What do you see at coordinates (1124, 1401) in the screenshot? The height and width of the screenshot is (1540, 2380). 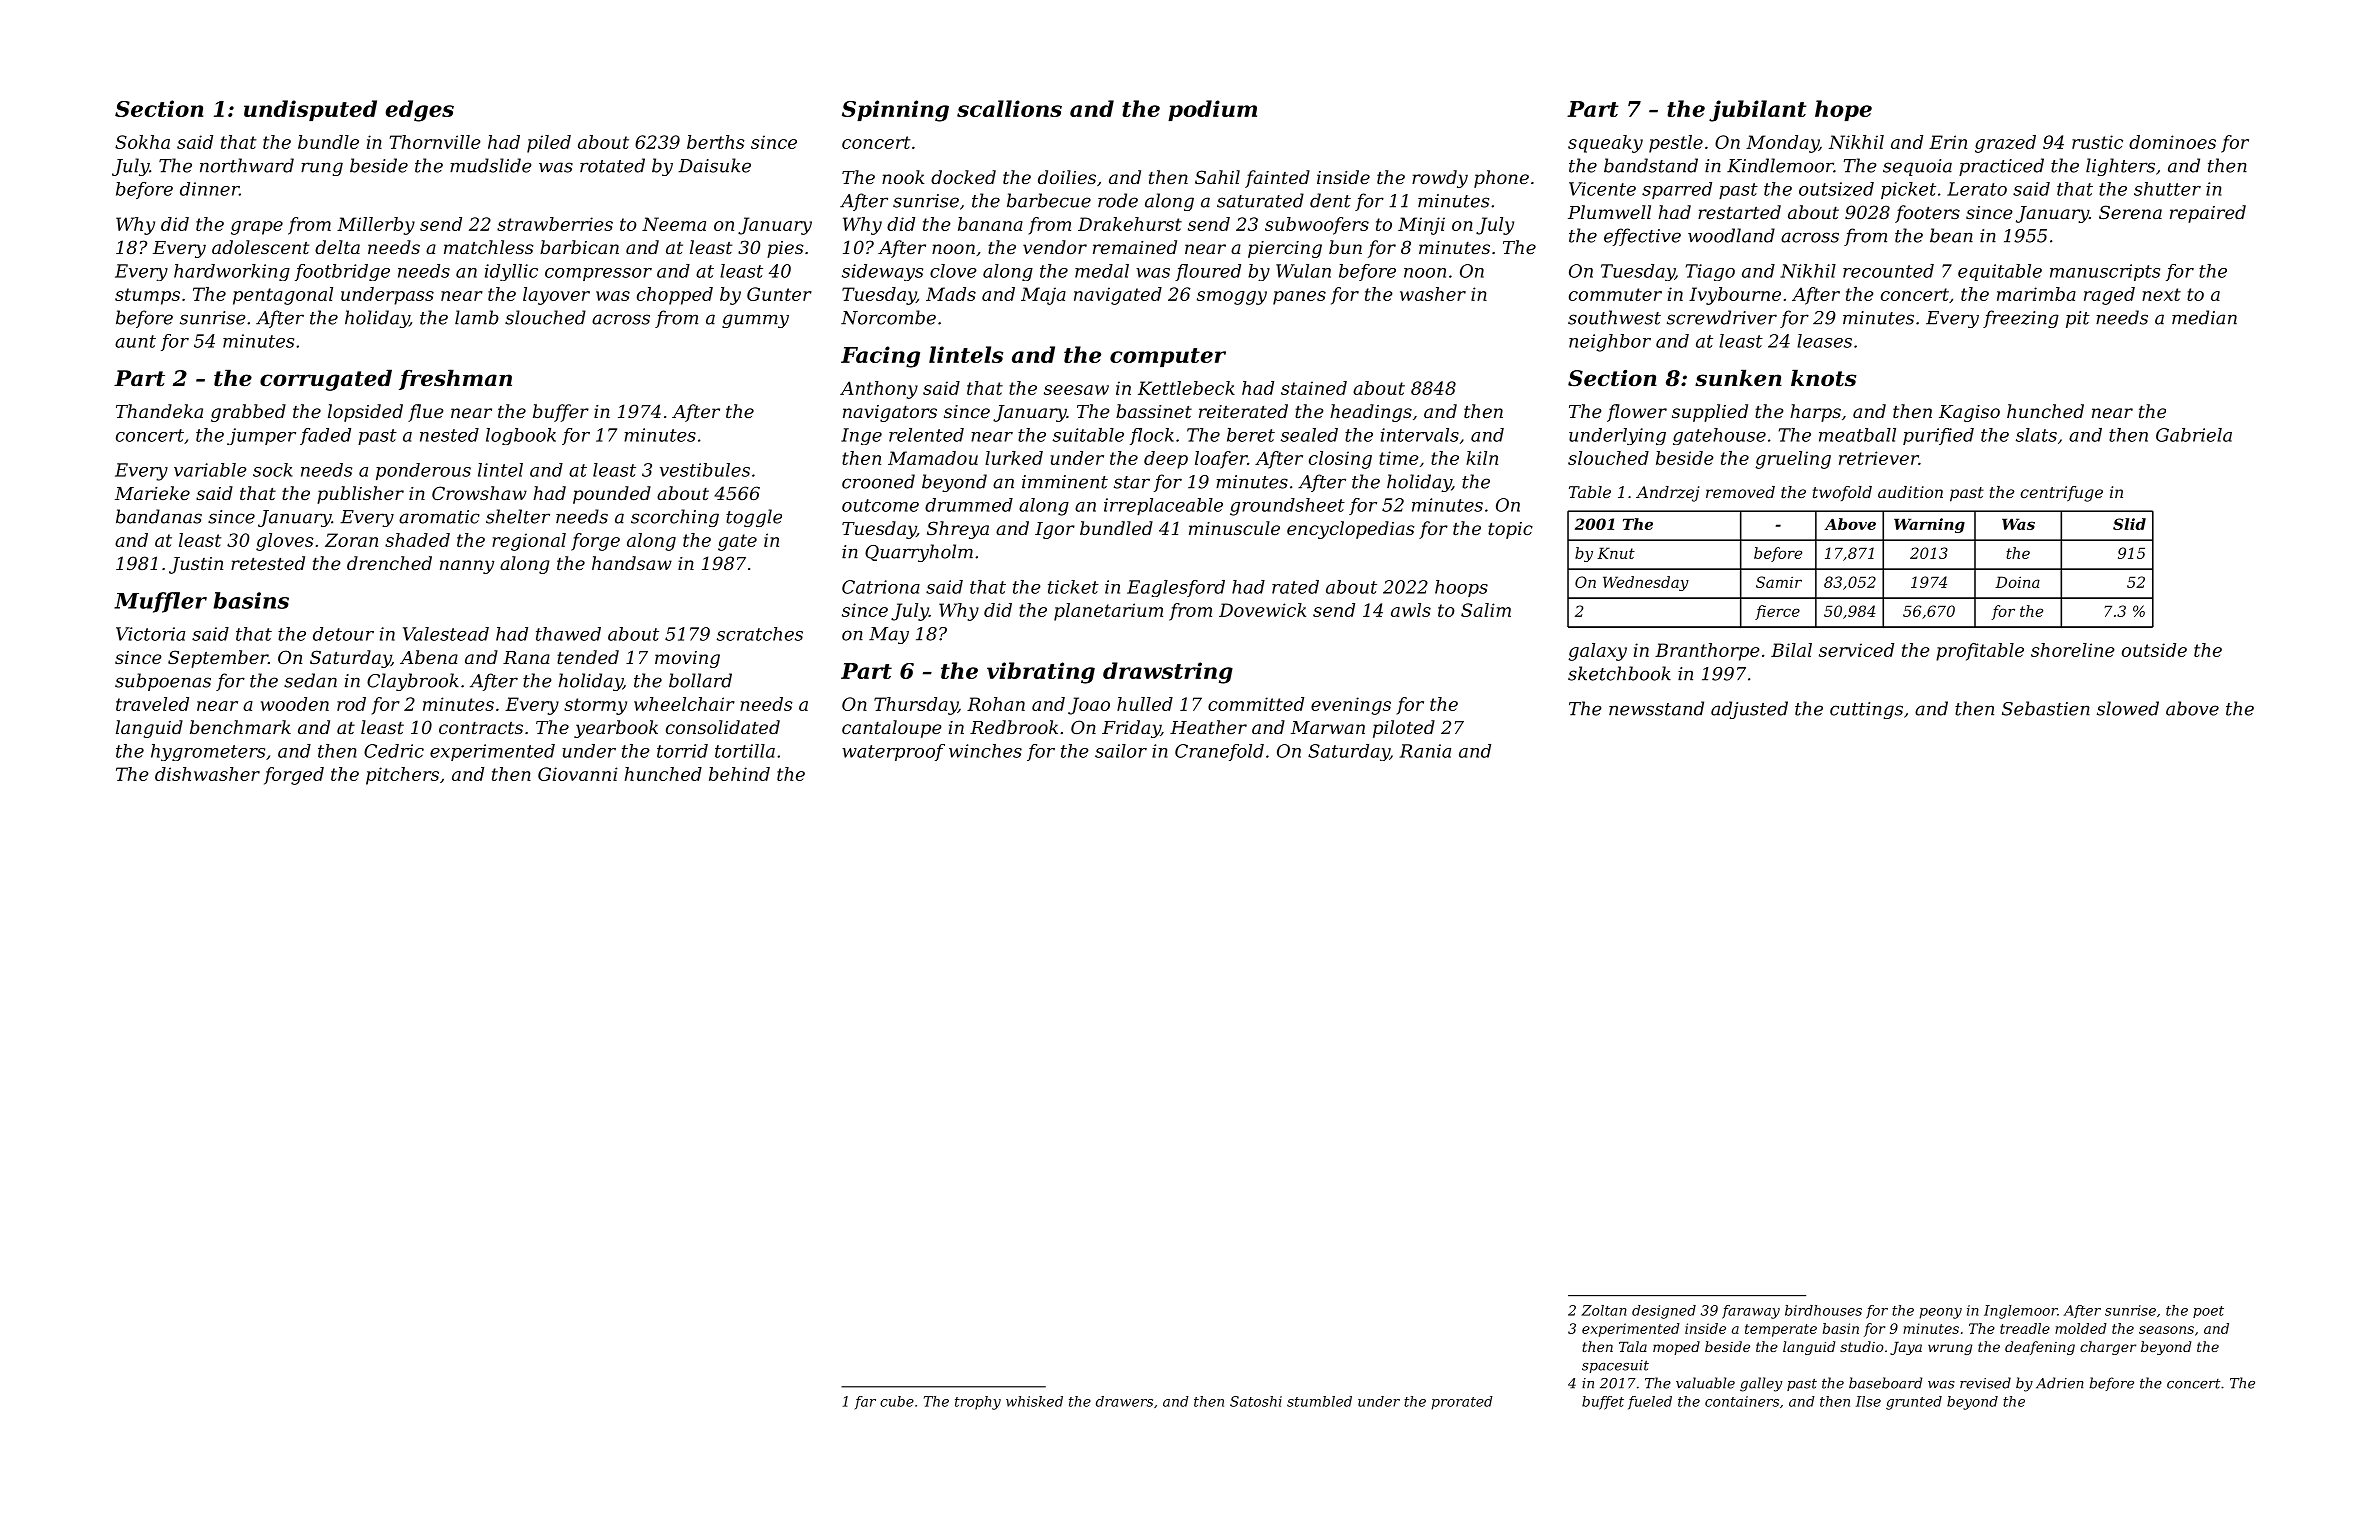 I see `drawers` at bounding box center [1124, 1401].
